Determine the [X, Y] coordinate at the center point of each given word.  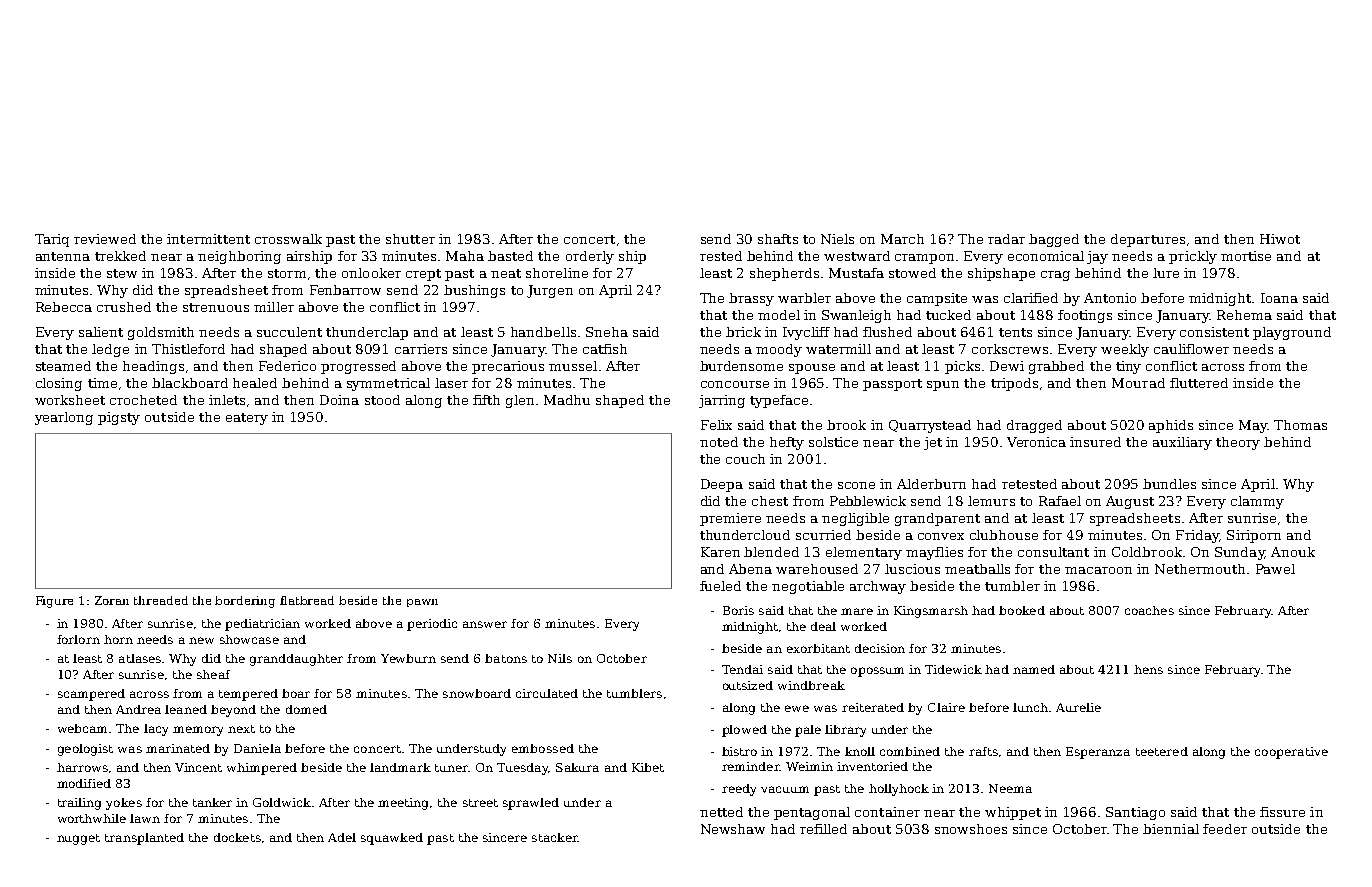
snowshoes [971, 829]
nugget [78, 839]
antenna [63, 256]
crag [1055, 276]
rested [721, 256]
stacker [555, 837]
